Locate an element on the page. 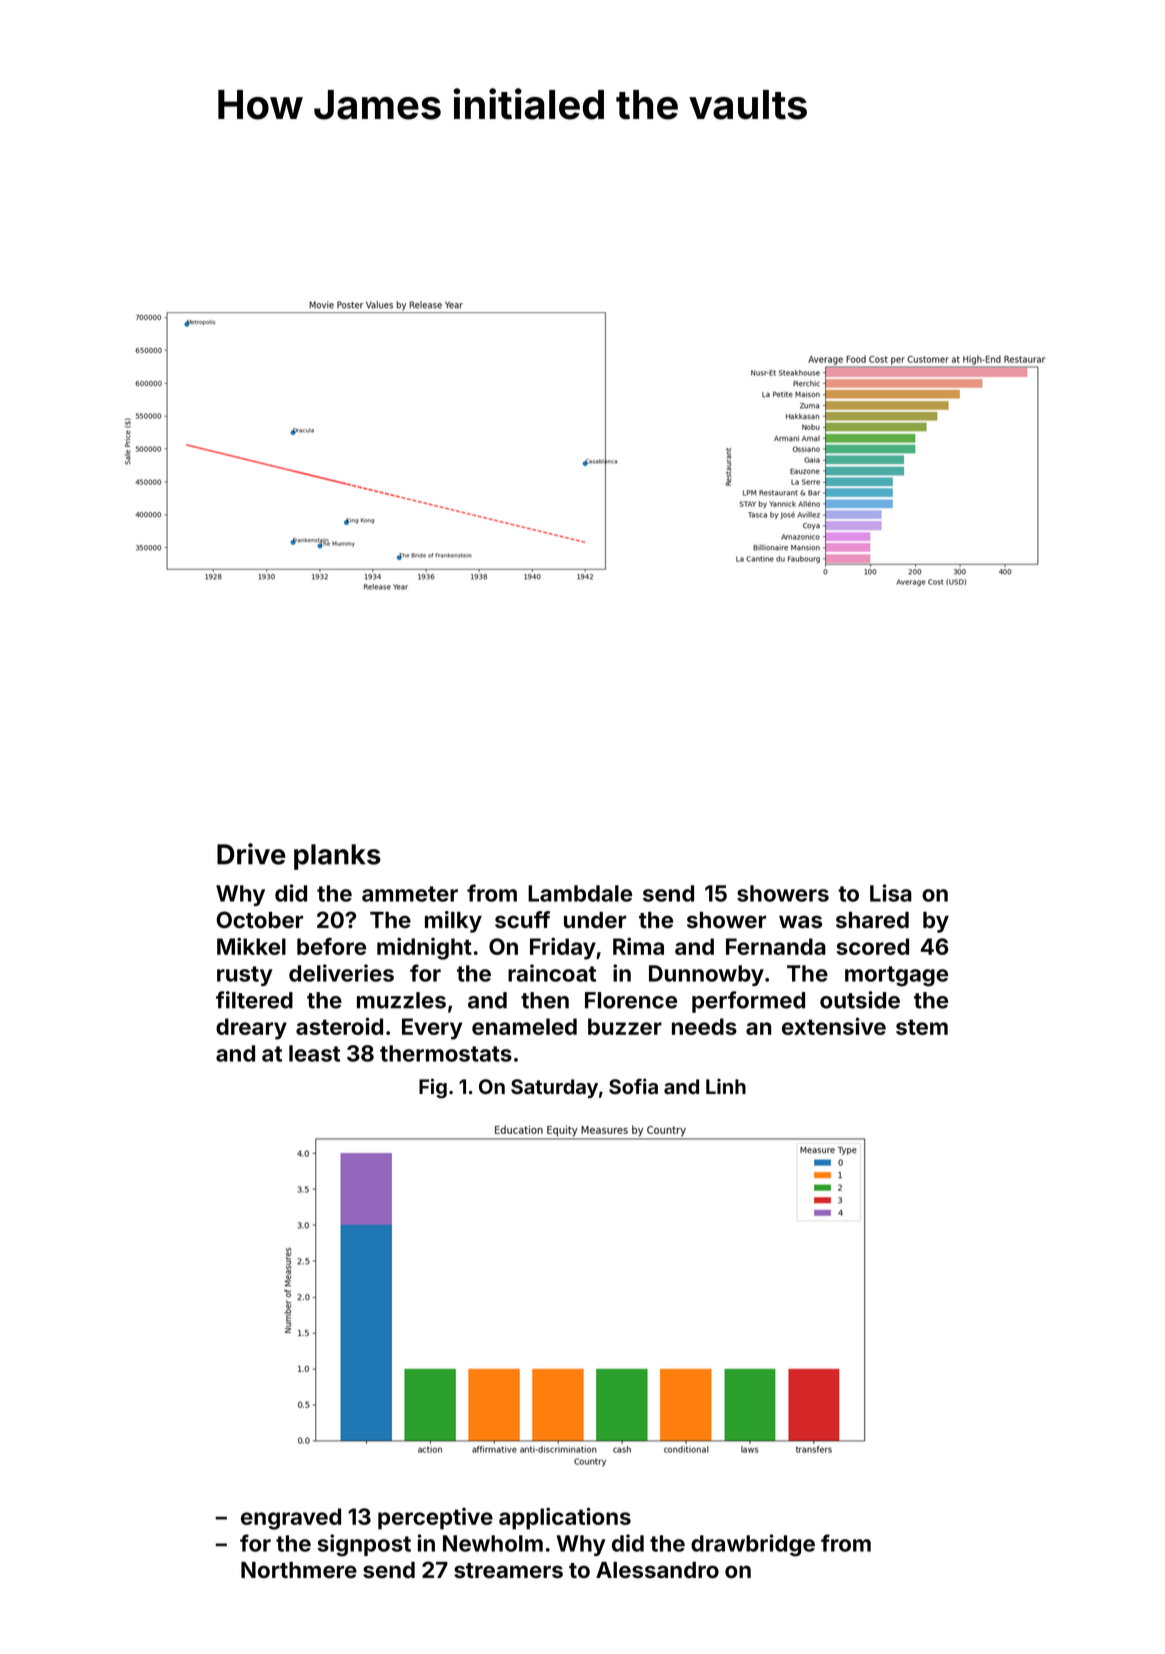 This page has height=1654, width=1165. perceptive is located at coordinates (435, 1518).
